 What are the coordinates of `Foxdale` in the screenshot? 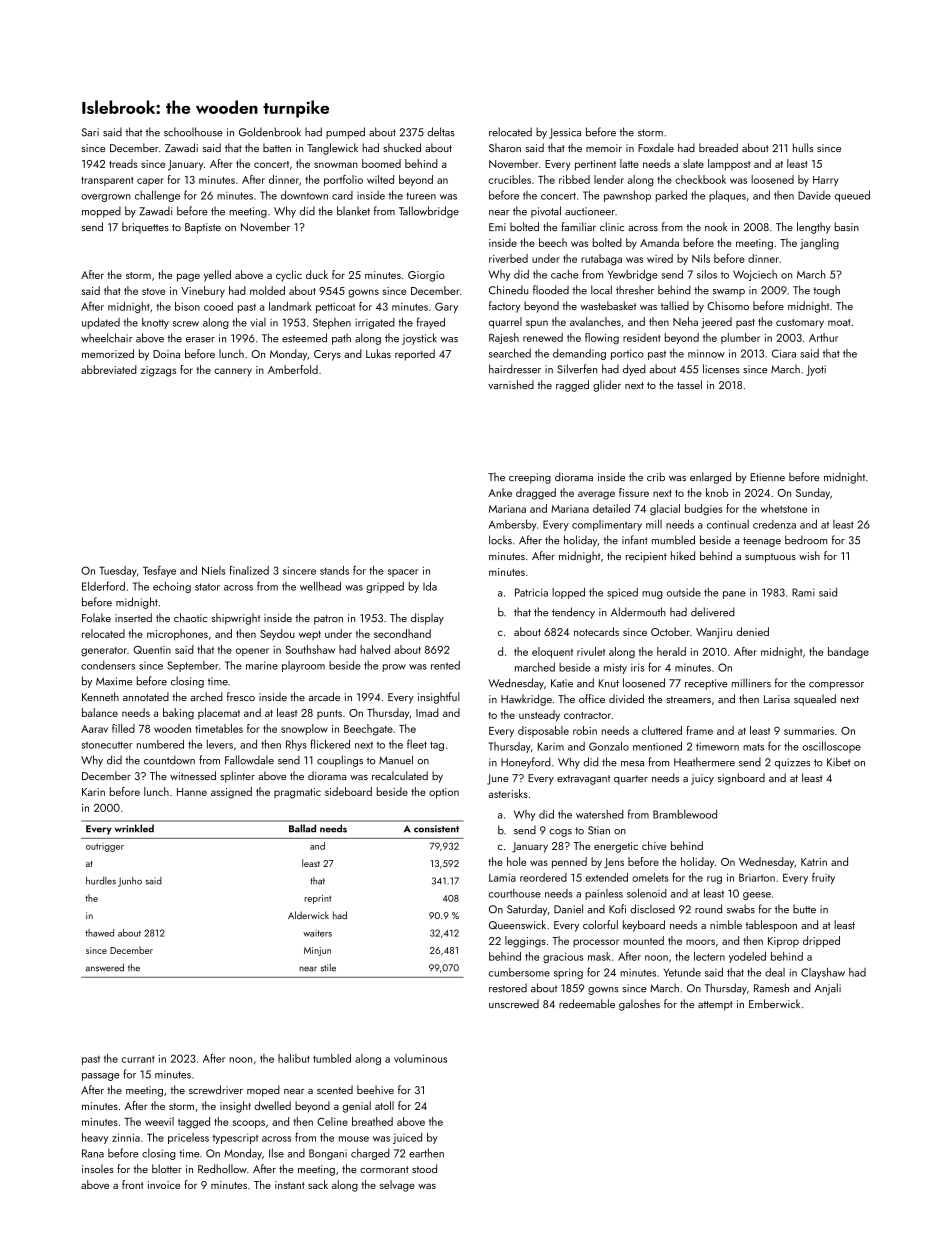 It's located at (656, 147).
